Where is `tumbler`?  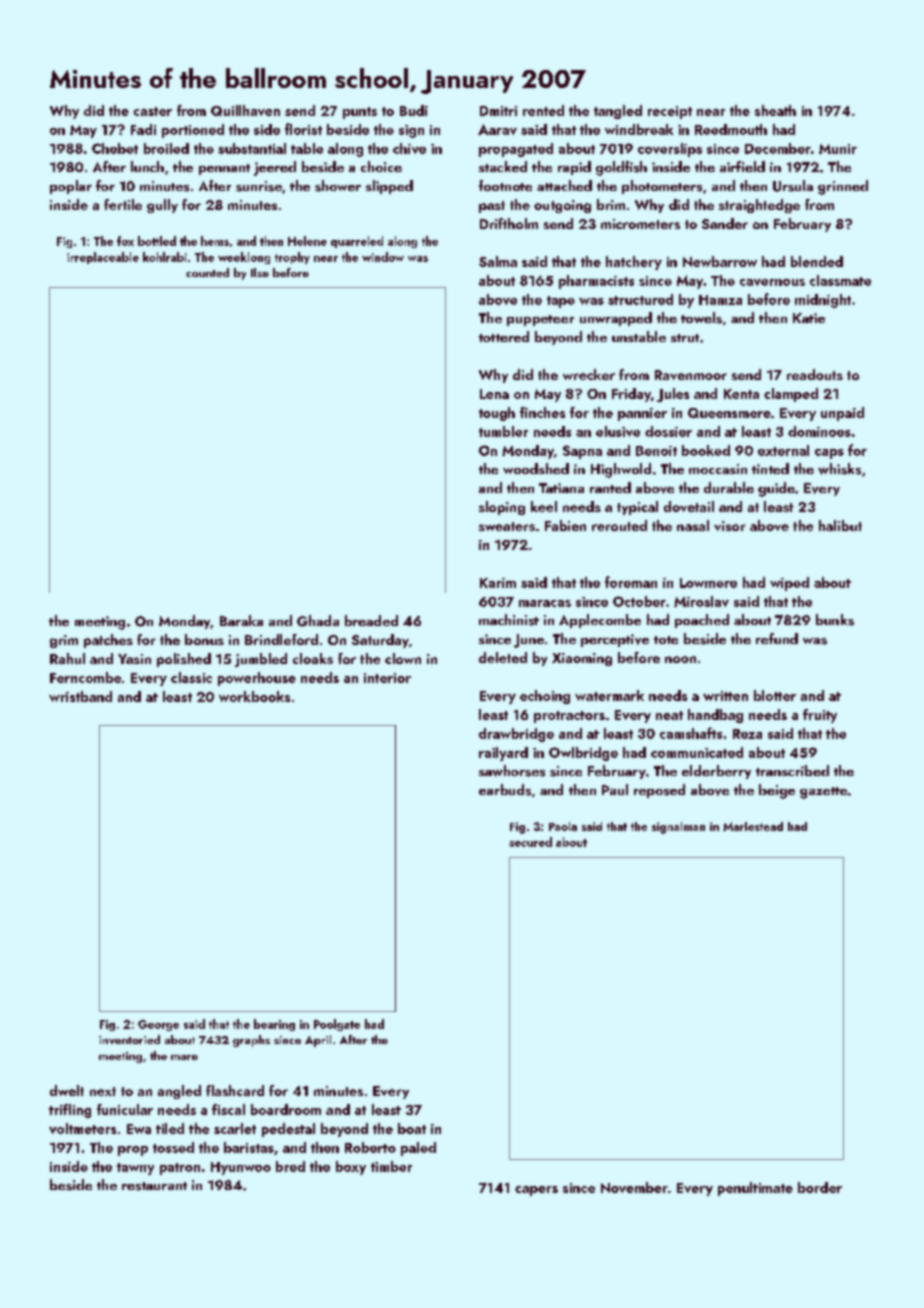
tumbler is located at coordinates (503, 431).
